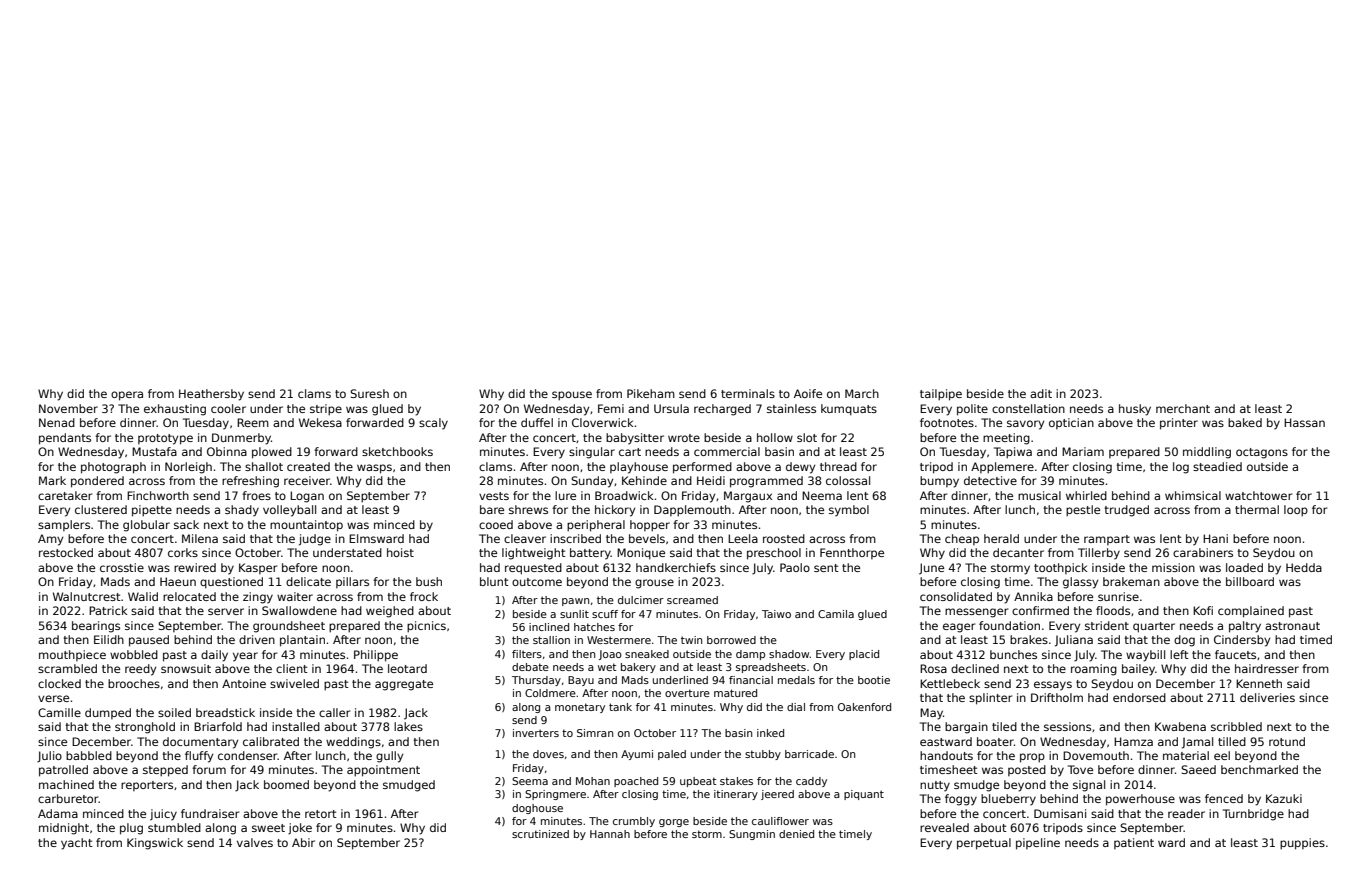  Describe the element at coordinates (1002, 468) in the screenshot. I see `Applemere` at that location.
